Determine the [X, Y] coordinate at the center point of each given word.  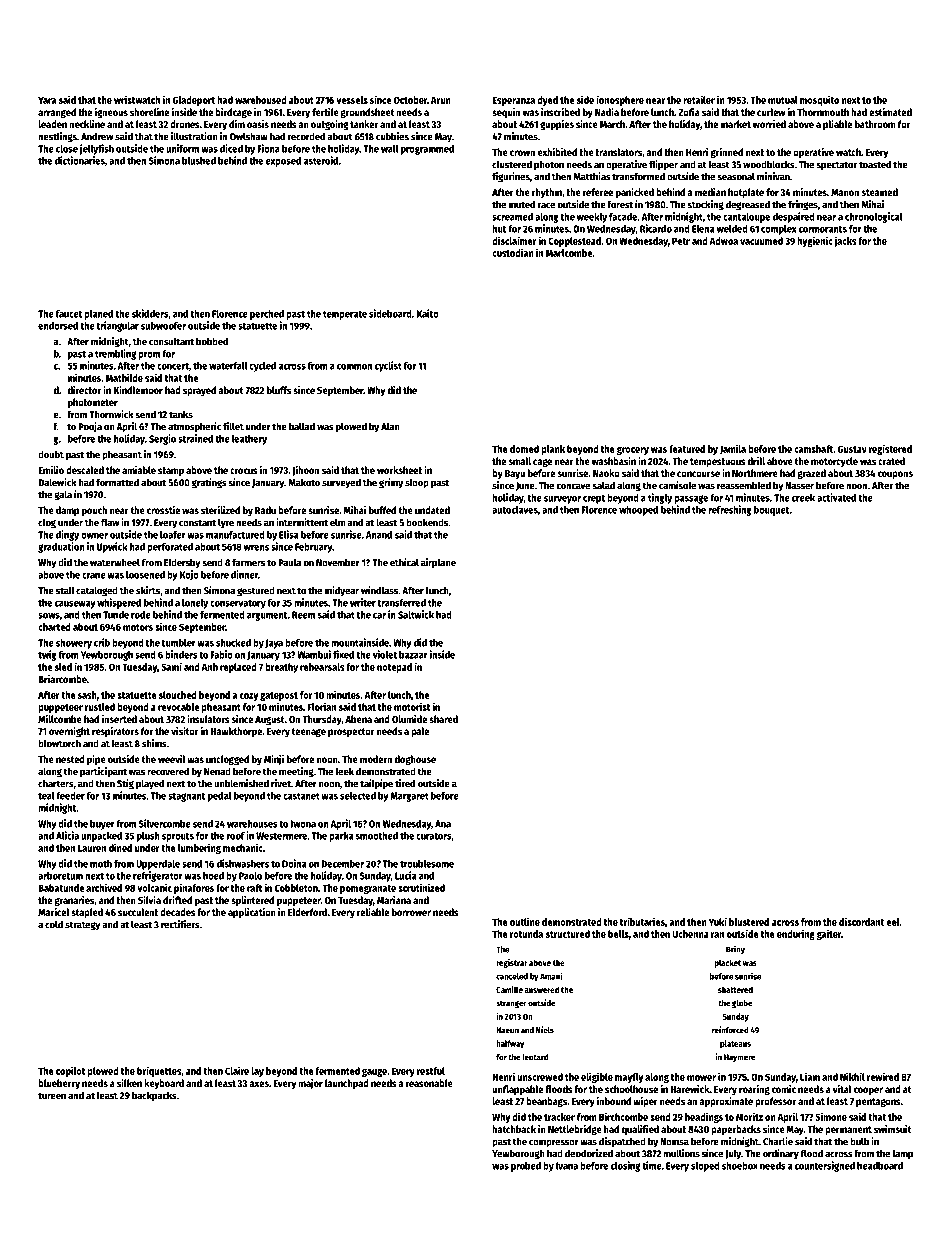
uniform [182, 148]
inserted [119, 719]
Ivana [567, 1166]
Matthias [592, 176]
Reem [303, 615]
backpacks [154, 1096]
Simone [831, 1116]
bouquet [772, 511]
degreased [748, 205]
